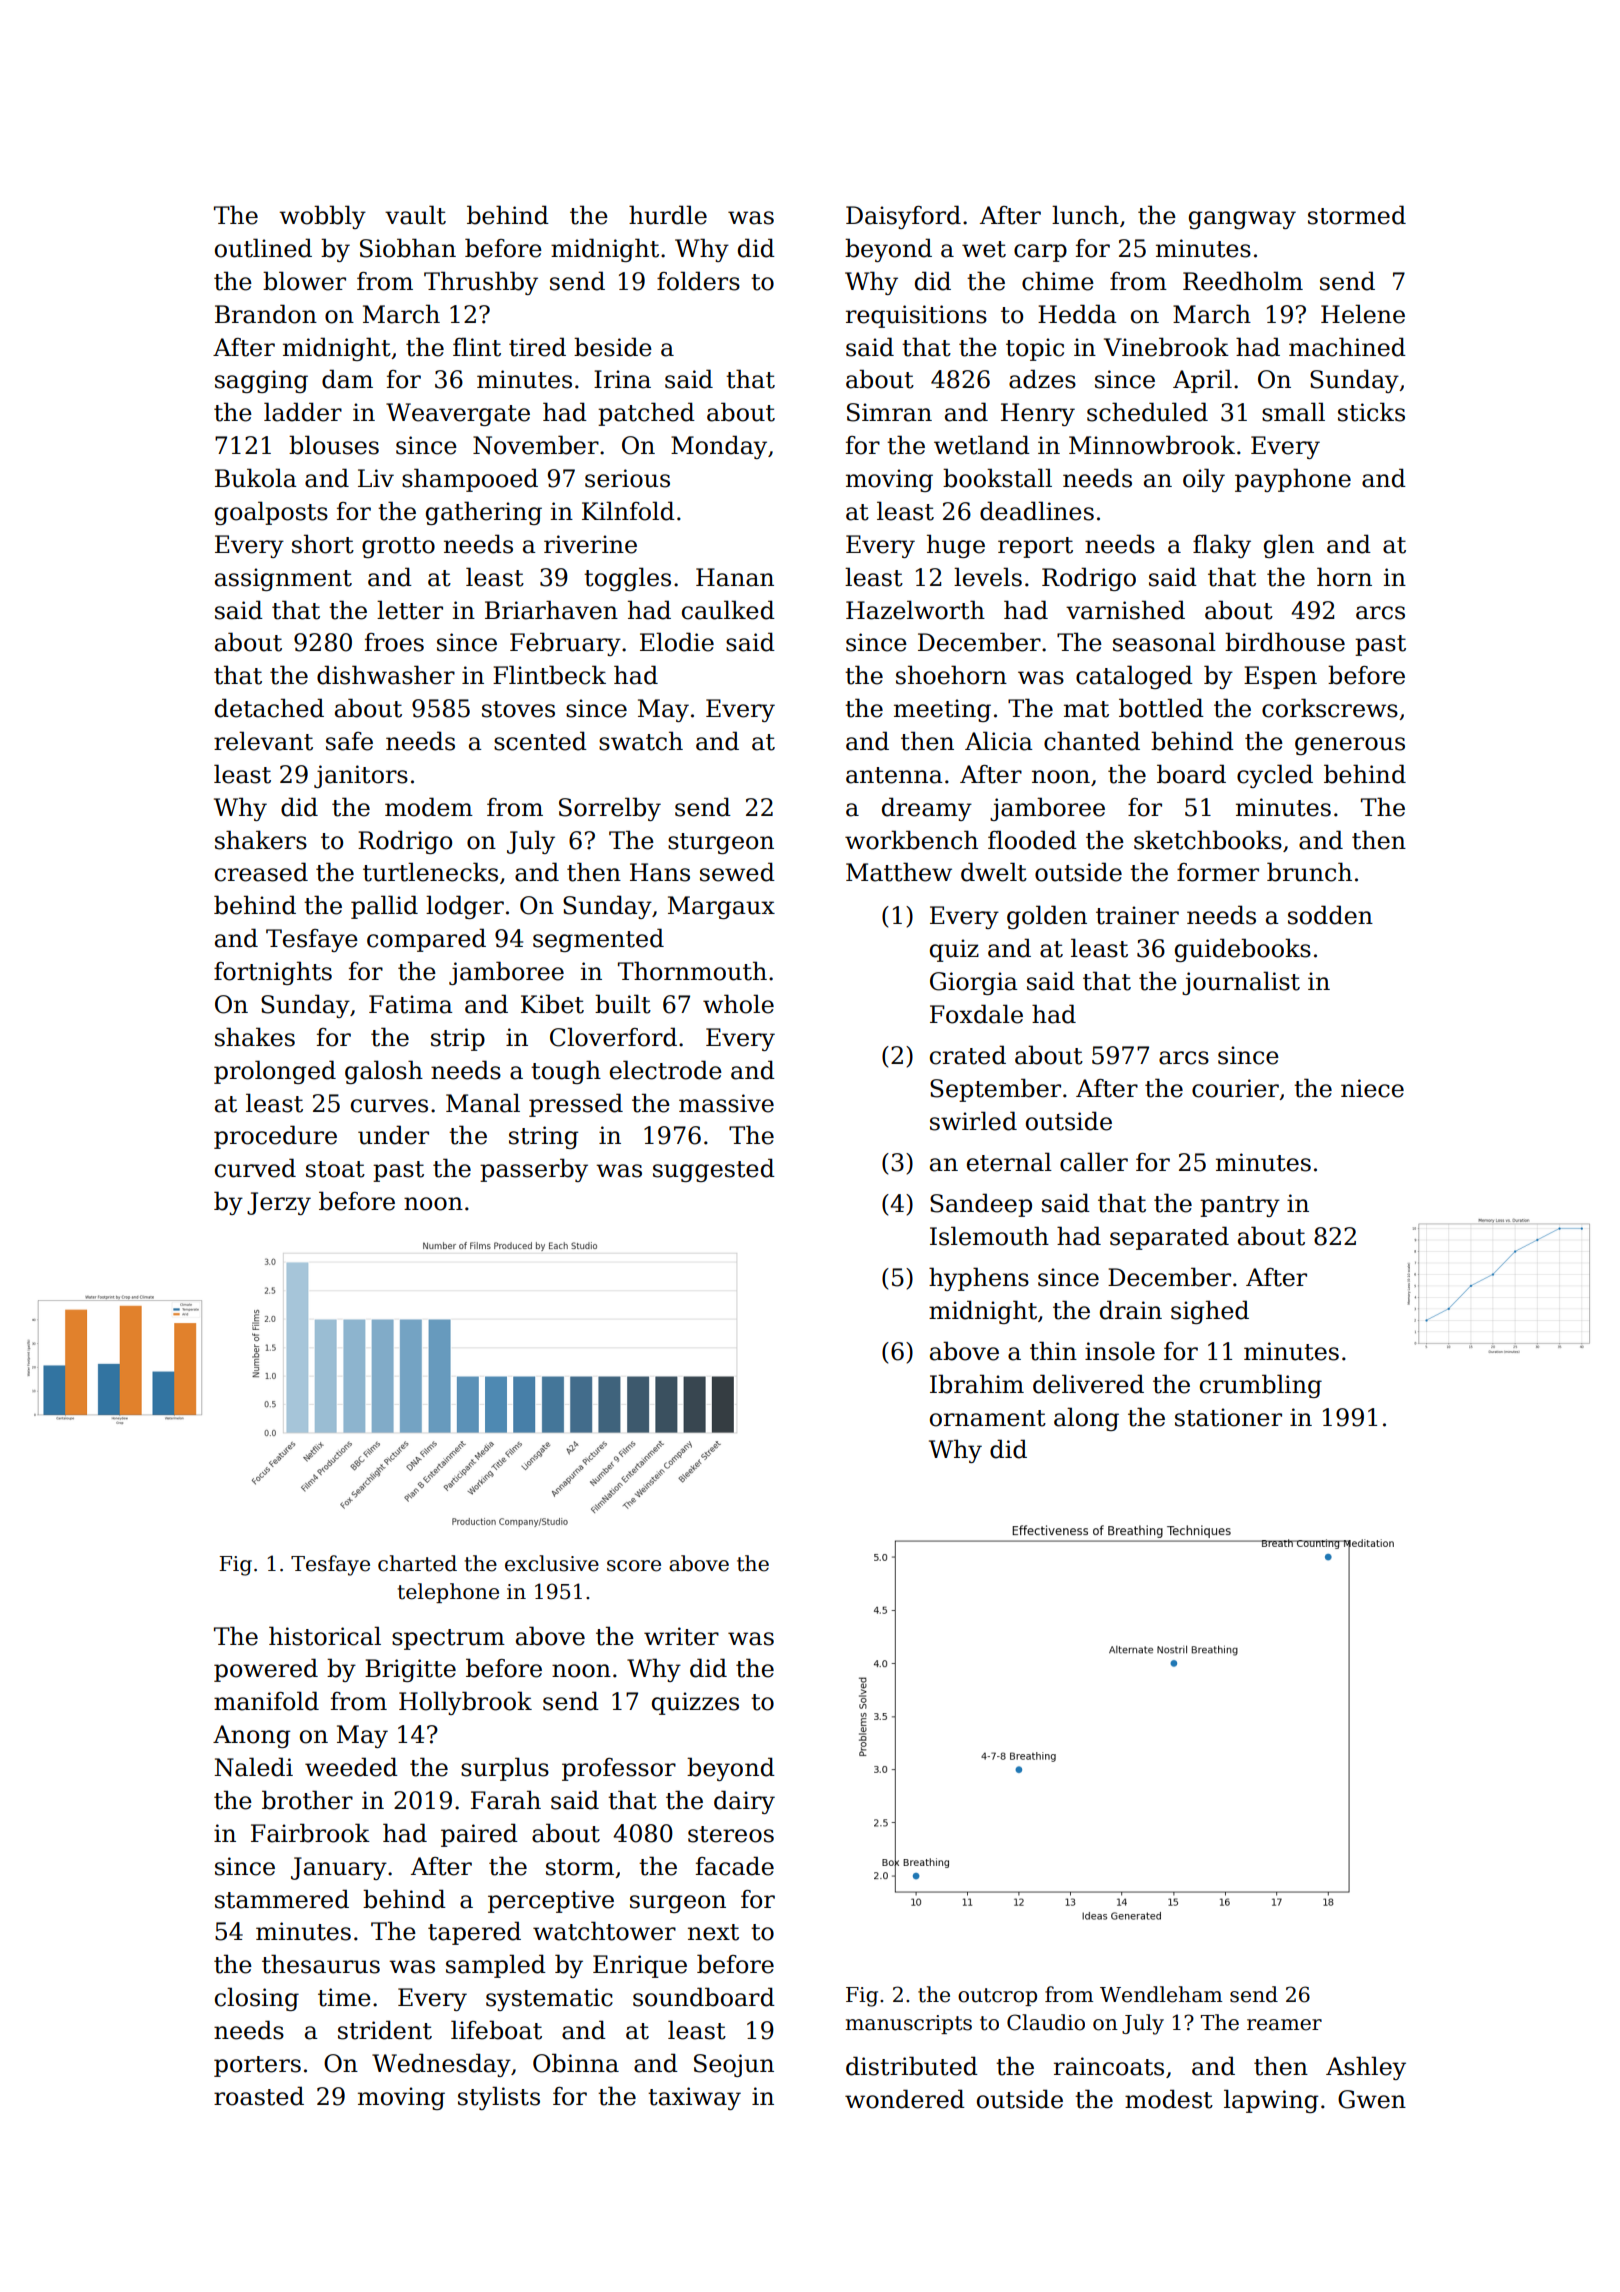 The image size is (1620, 2292). What do you see at coordinates (927, 809) in the image?
I see `dreamy` at bounding box center [927, 809].
